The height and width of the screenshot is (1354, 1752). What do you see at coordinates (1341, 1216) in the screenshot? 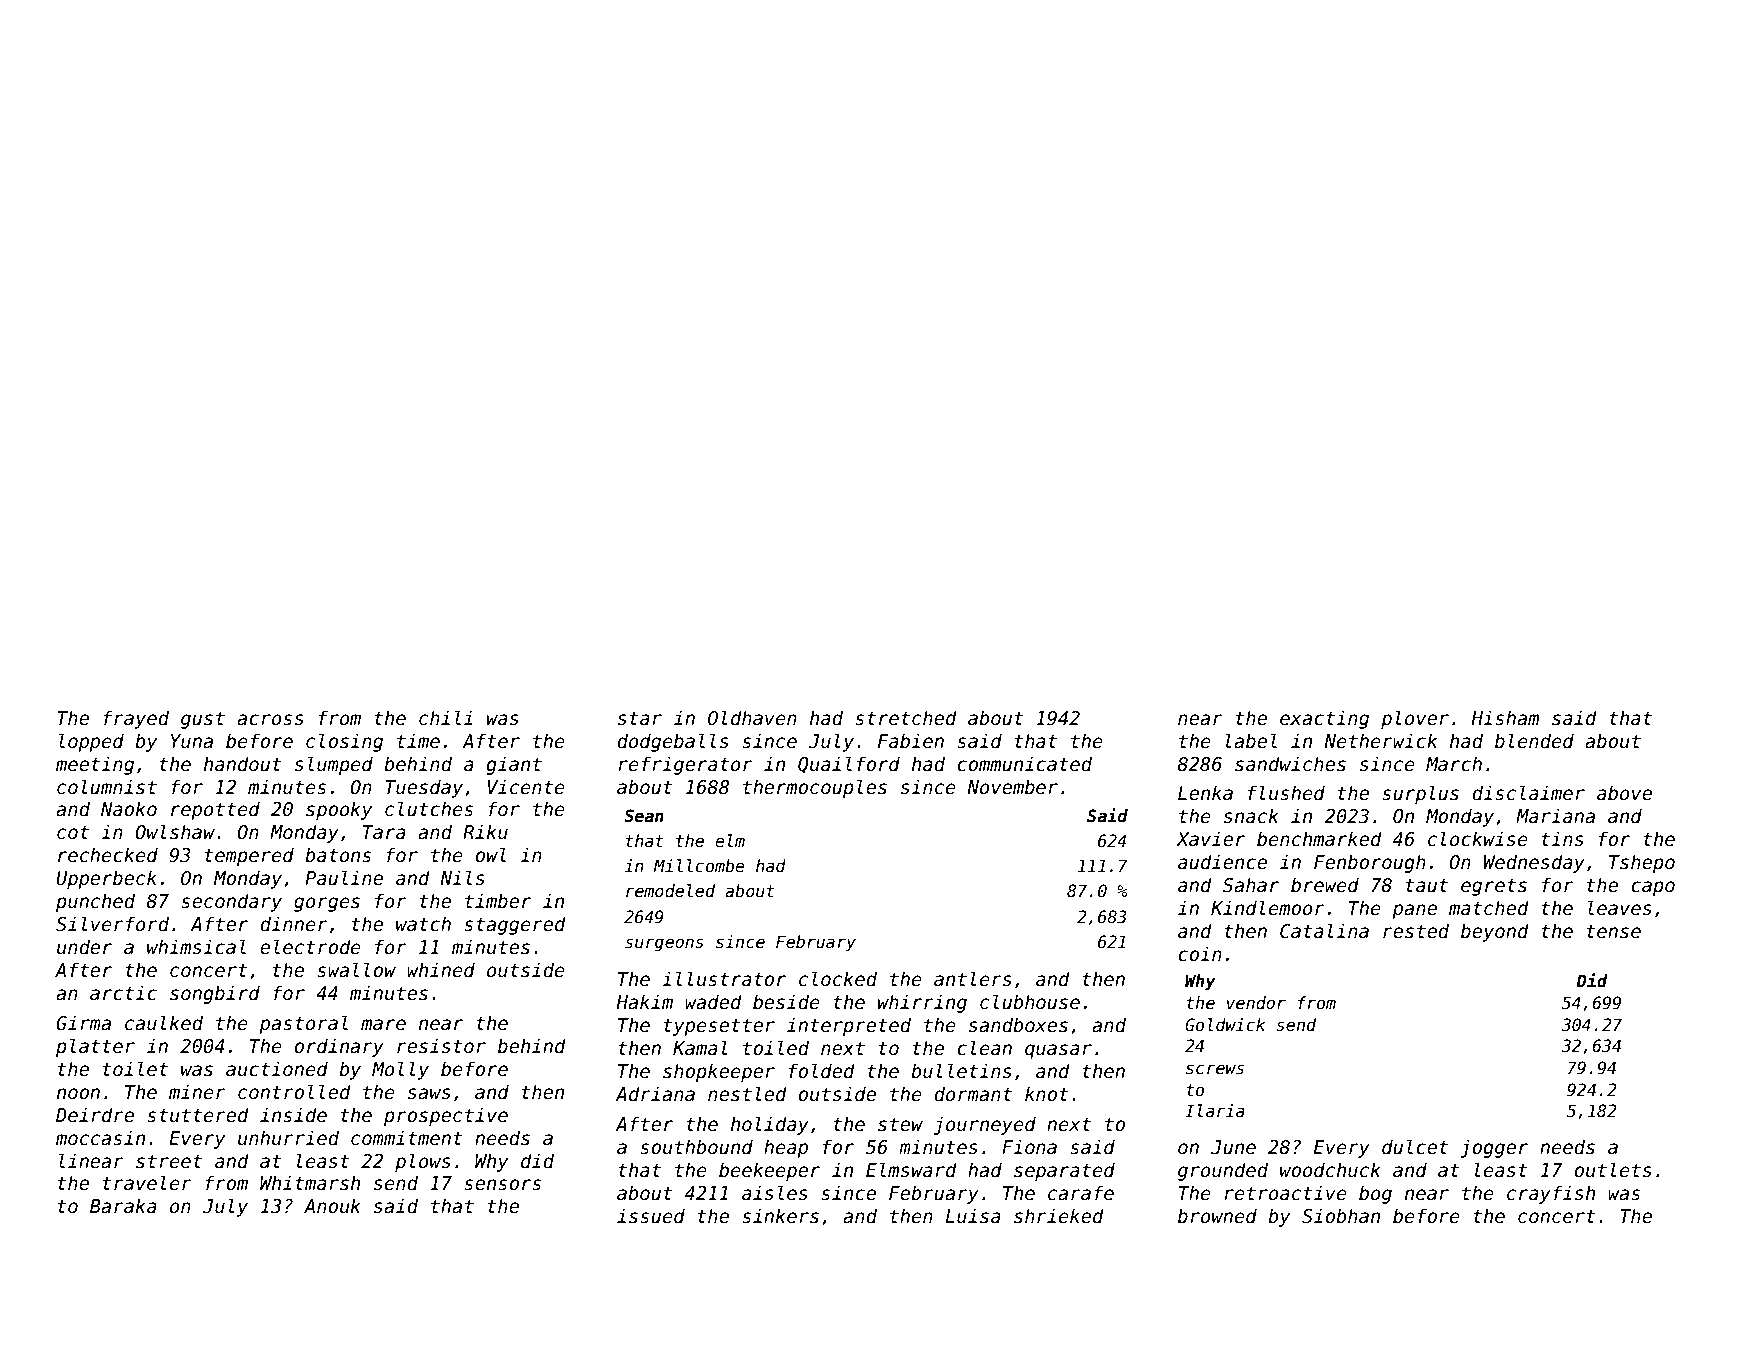
I see `Siobhan` at bounding box center [1341, 1216].
